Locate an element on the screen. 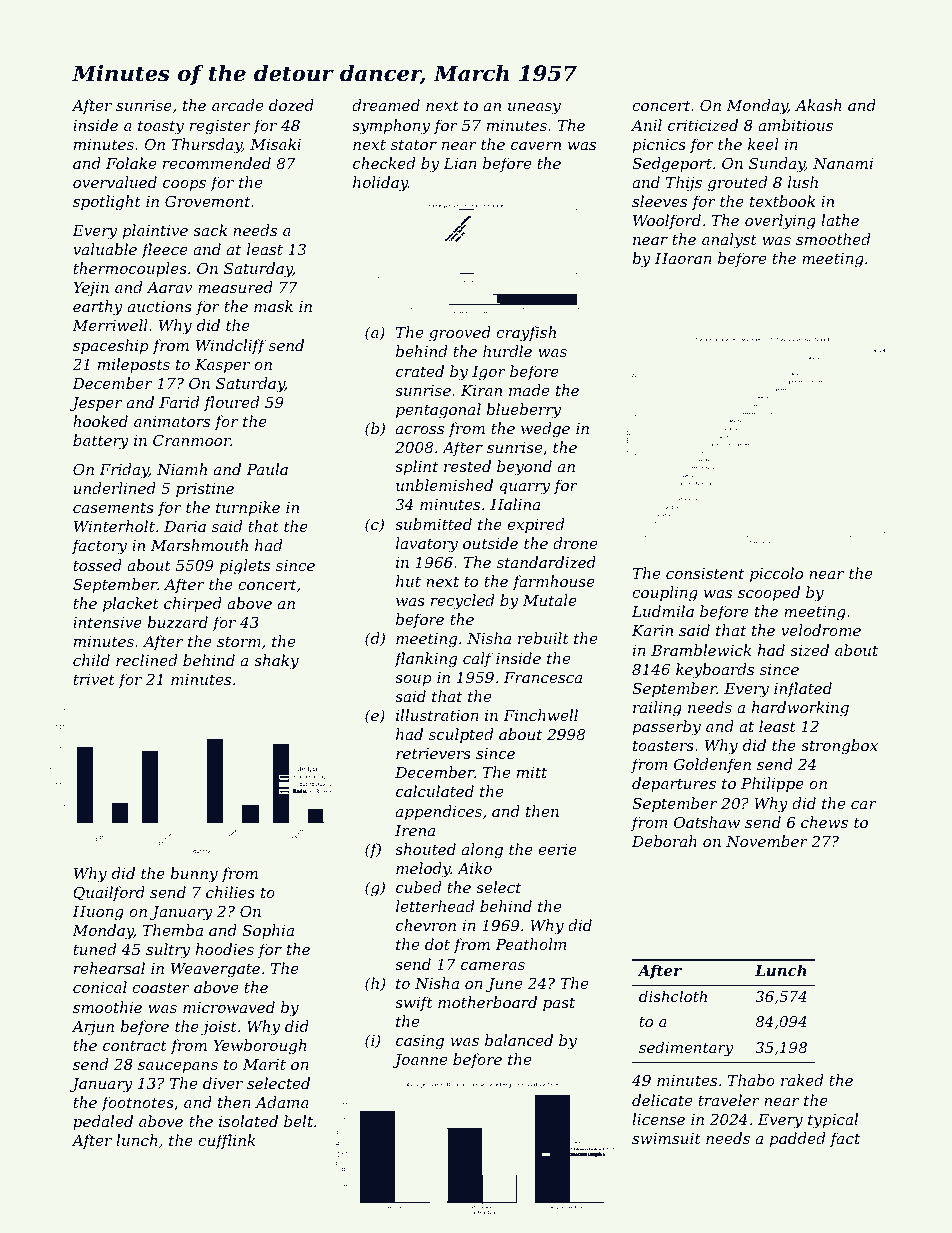  arcade is located at coordinates (237, 105).
